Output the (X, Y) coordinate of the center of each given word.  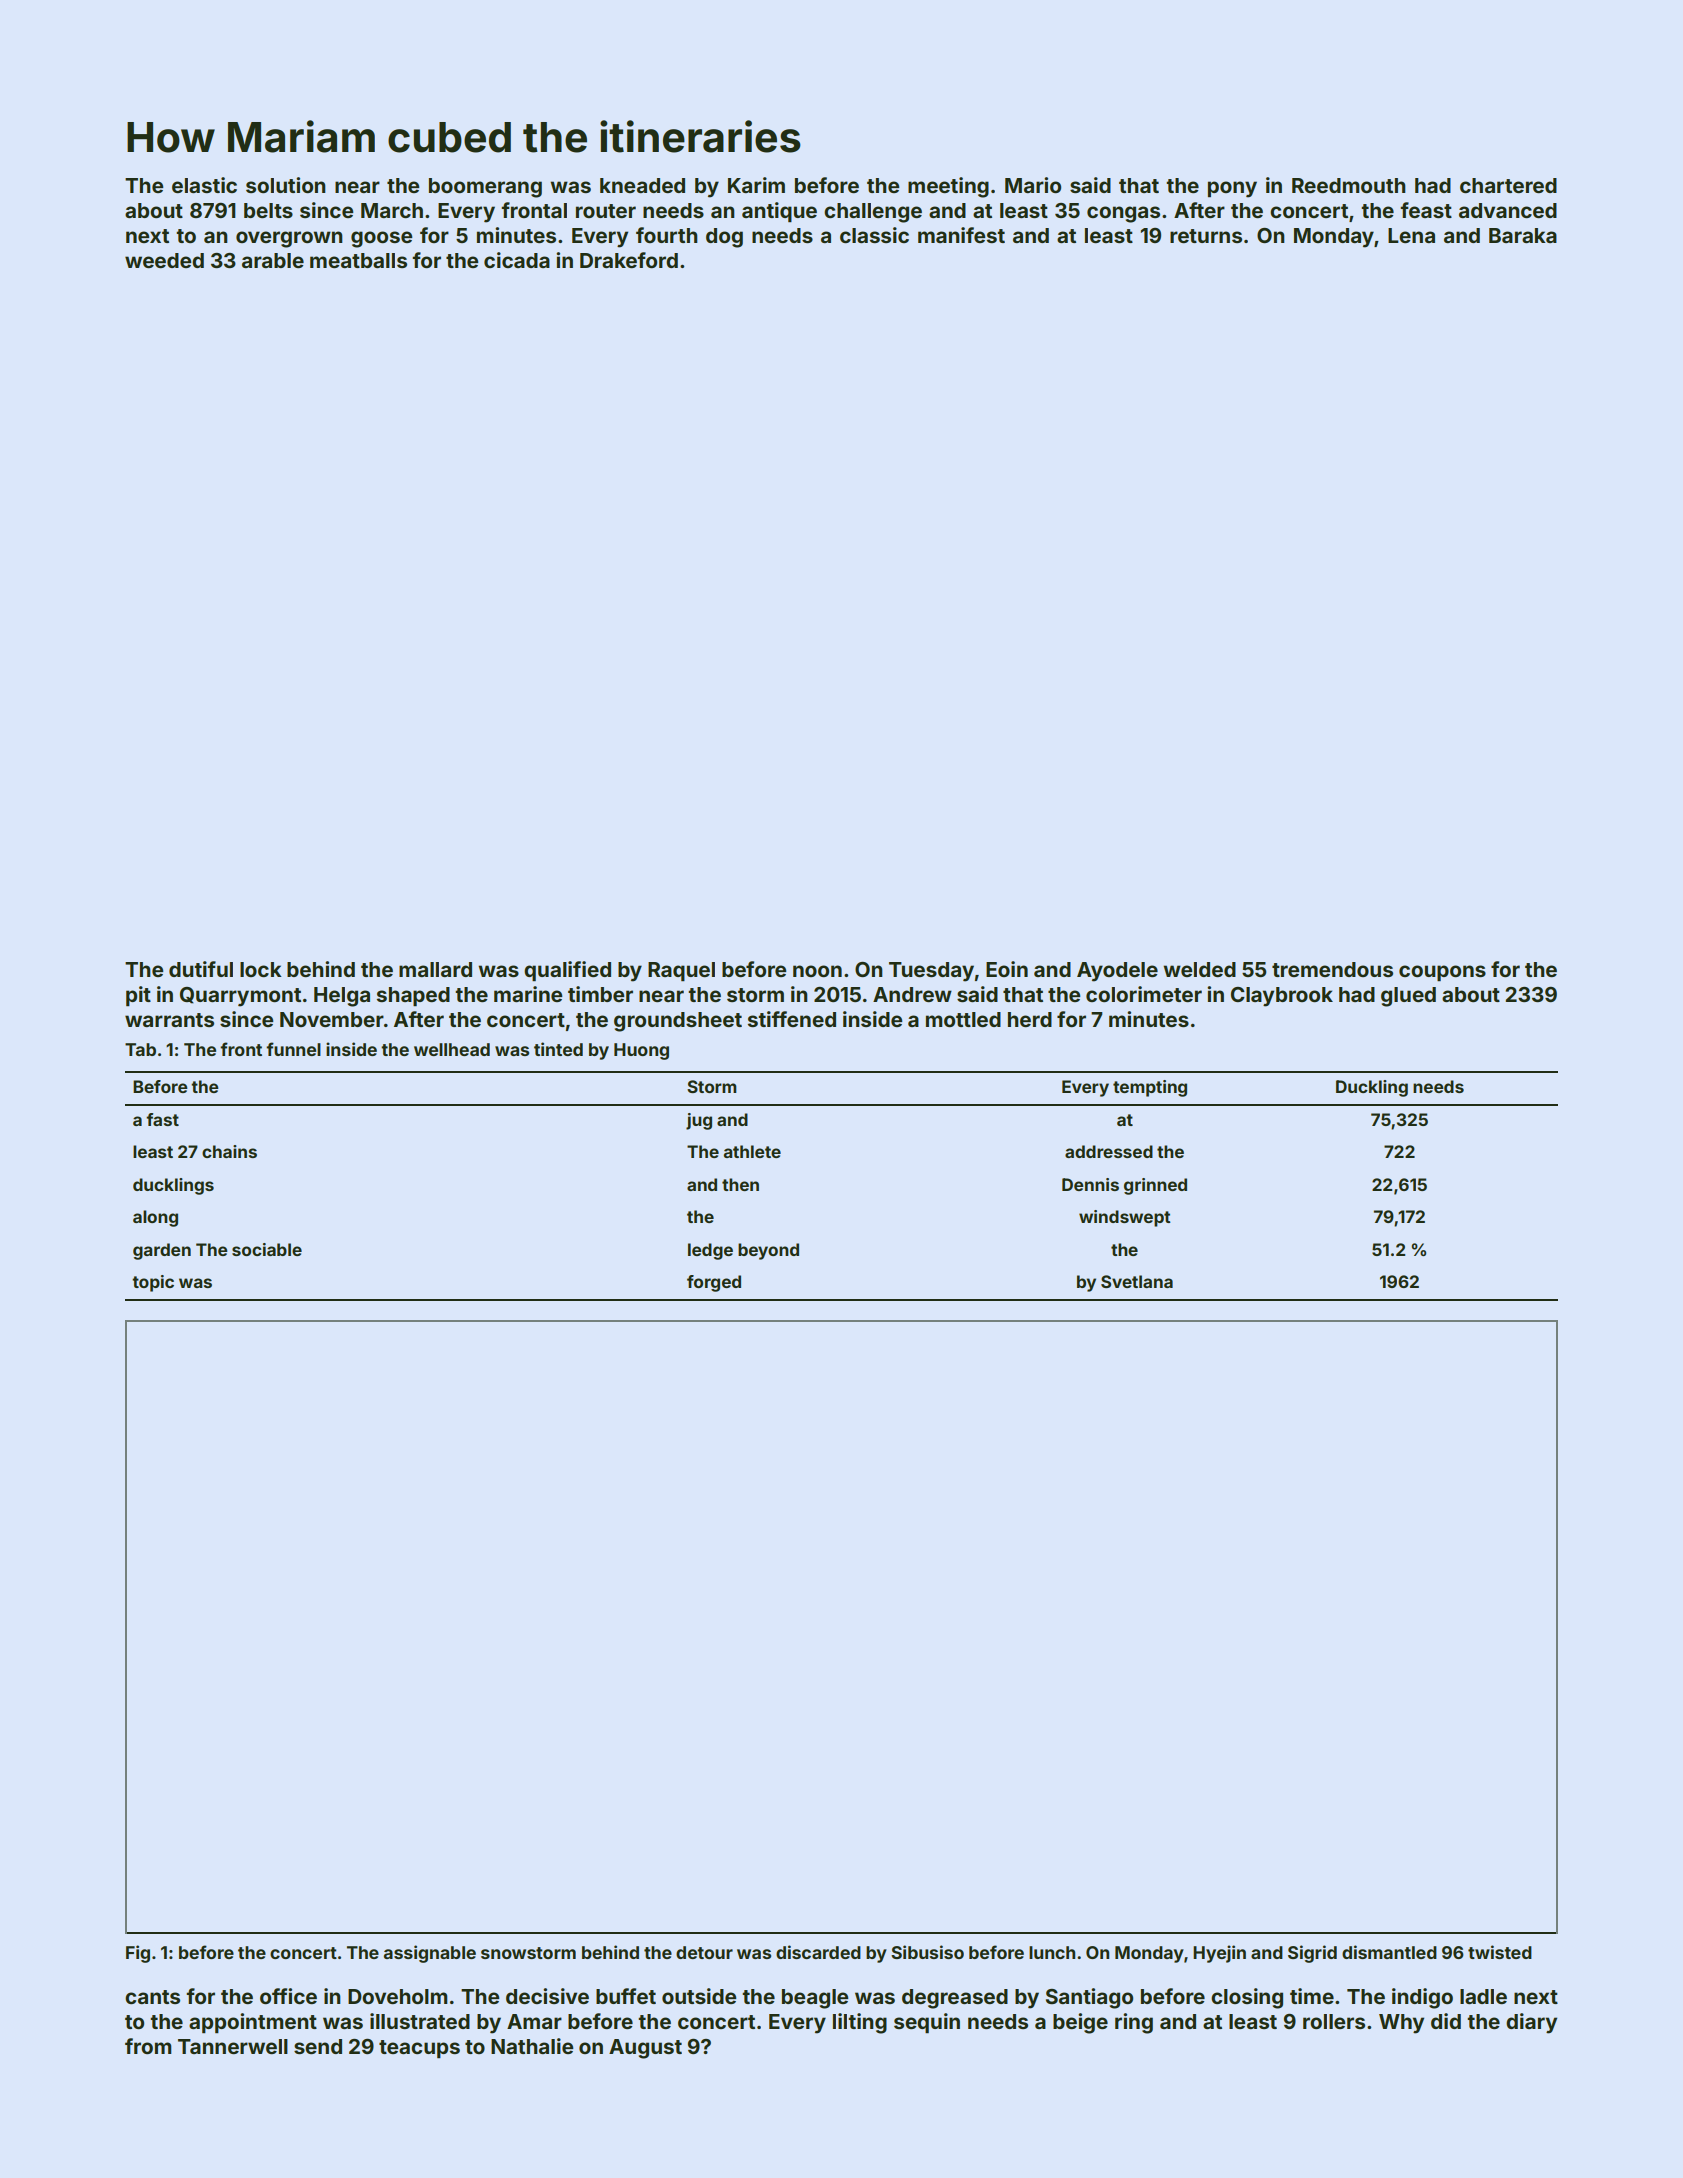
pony (1232, 189)
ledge (710, 1251)
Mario (1033, 185)
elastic (204, 185)
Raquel (681, 971)
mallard (435, 969)
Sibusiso (927, 1952)
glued (1408, 997)
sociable (267, 1249)
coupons (1442, 973)
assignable (430, 1954)
